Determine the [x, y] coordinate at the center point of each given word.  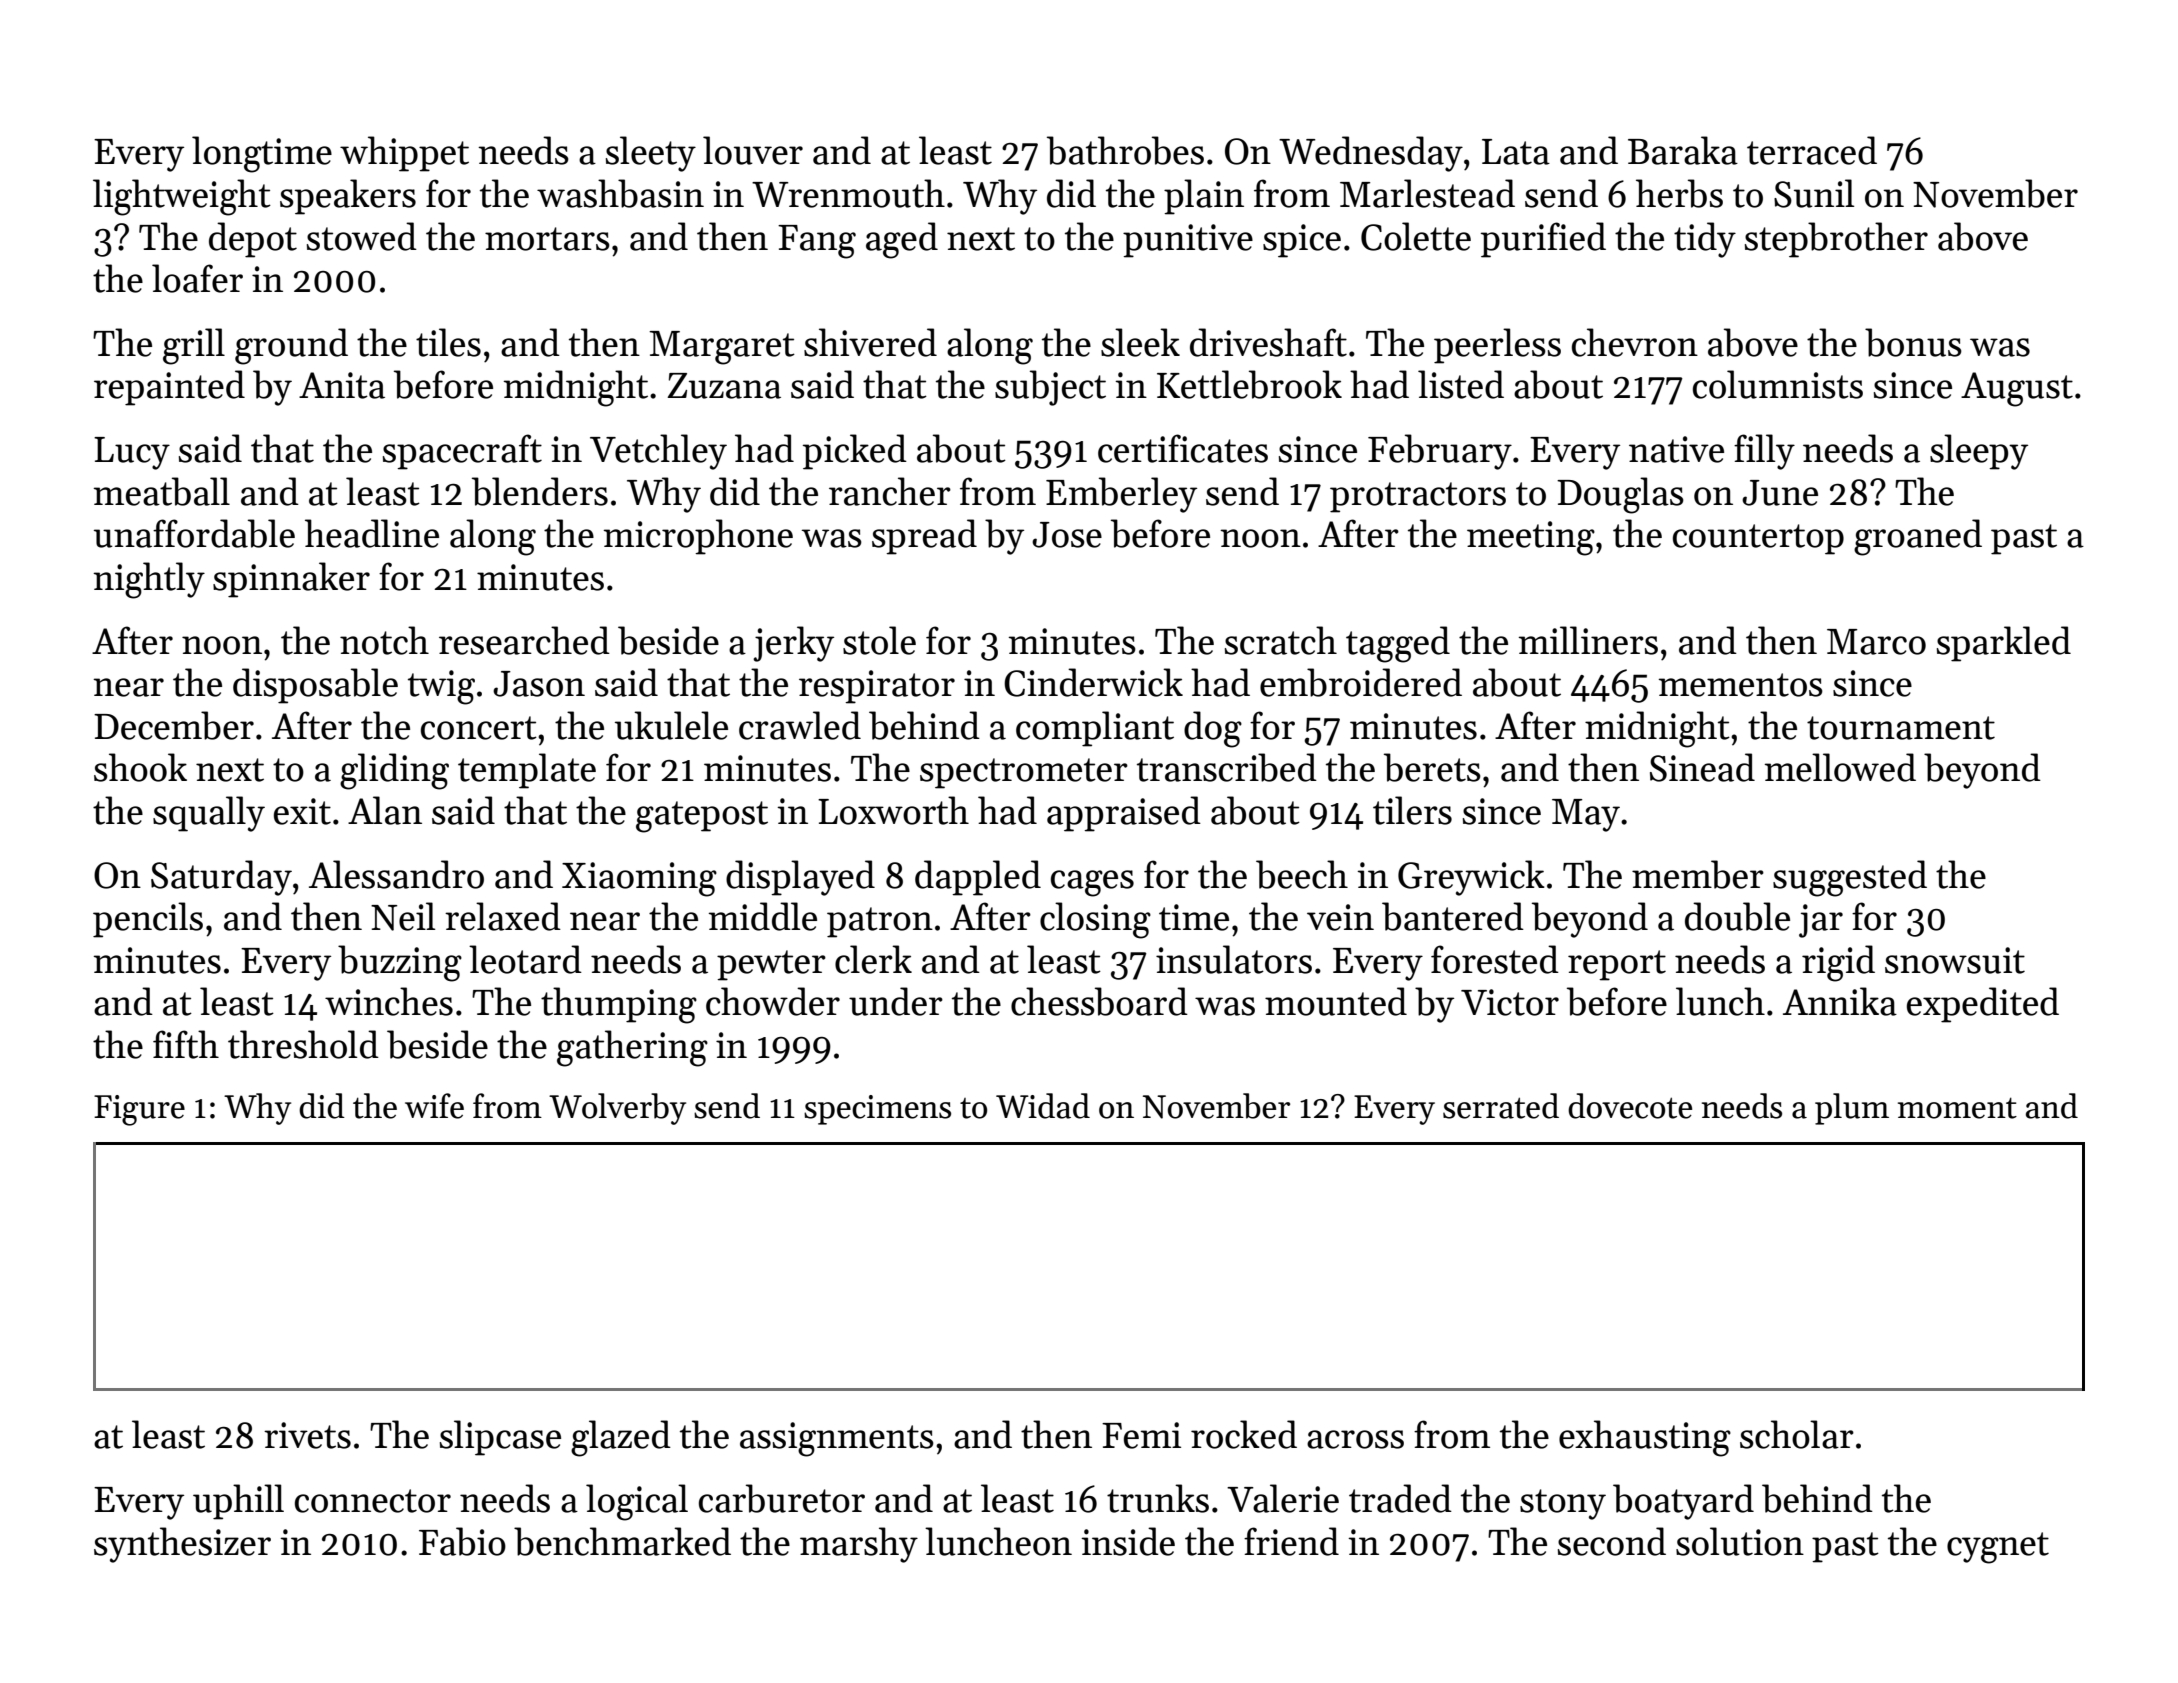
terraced [1812, 150]
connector [373, 1501]
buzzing [400, 963]
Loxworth [893, 810]
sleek [1140, 342]
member [1698, 874]
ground [291, 346]
